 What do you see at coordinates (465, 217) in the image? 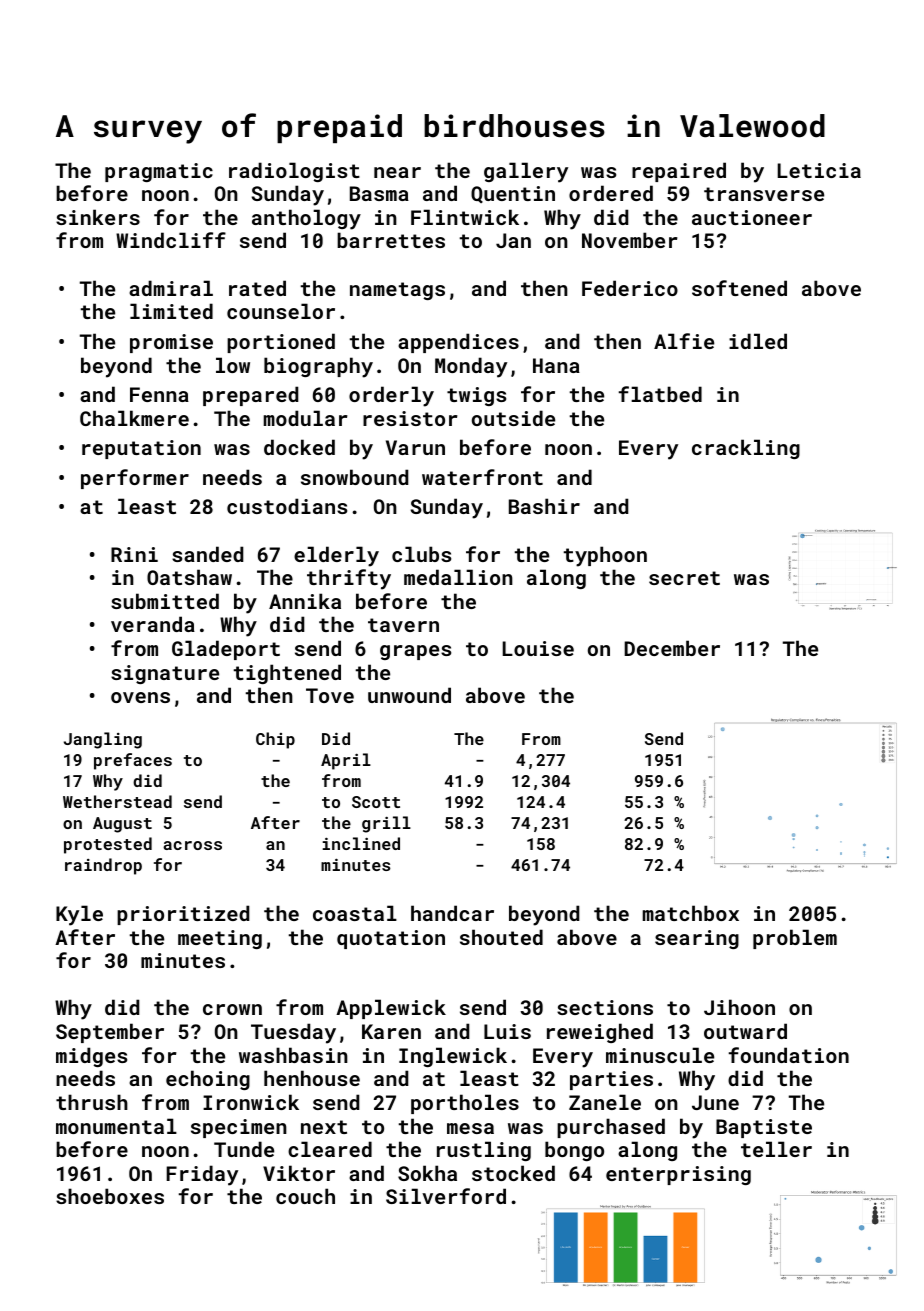
I see `Flintwick` at bounding box center [465, 217].
